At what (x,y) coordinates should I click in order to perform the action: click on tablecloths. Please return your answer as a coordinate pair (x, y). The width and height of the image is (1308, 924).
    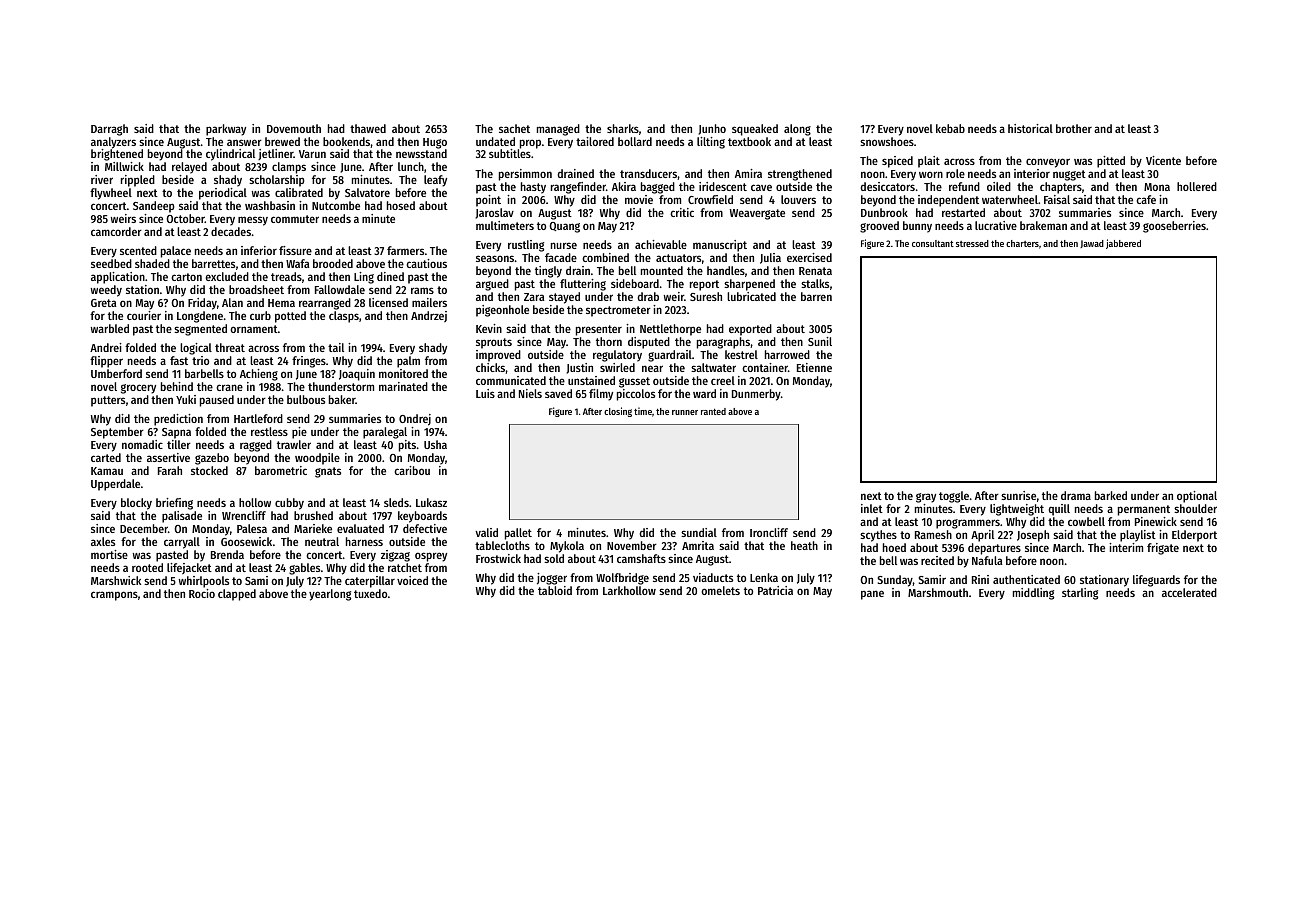
    Looking at the image, I should click on (502, 545).
